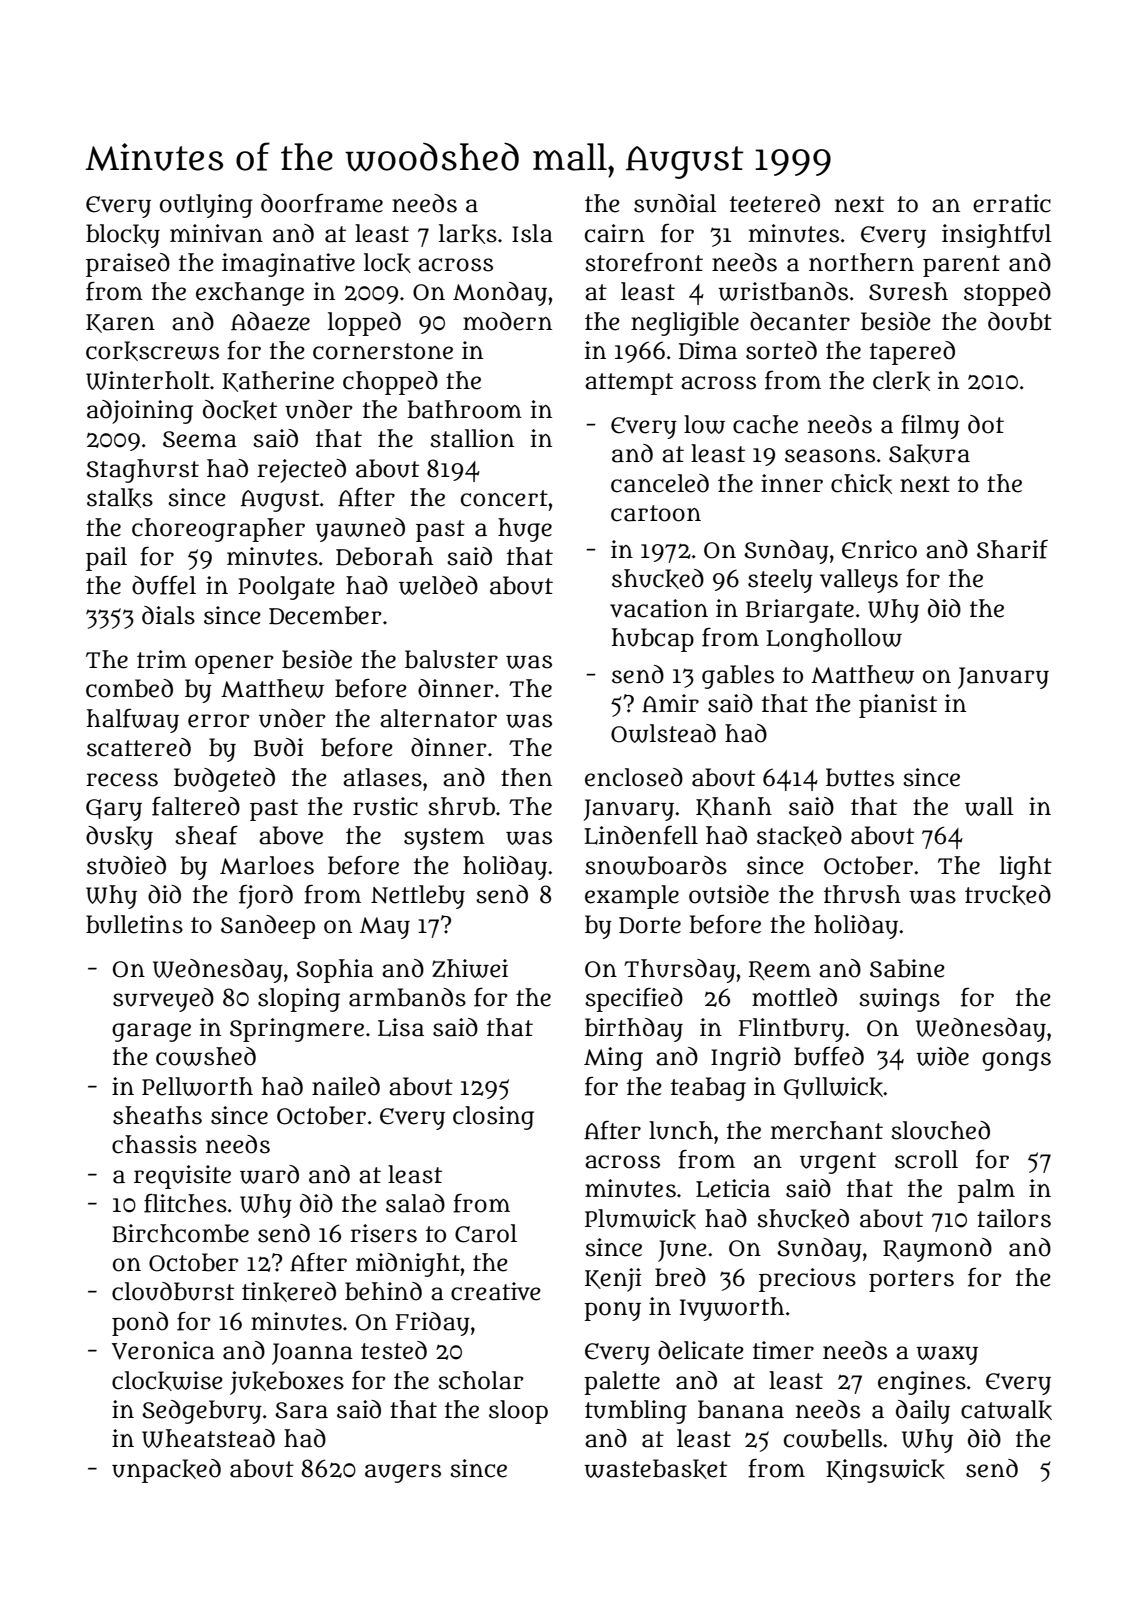 The image size is (1137, 1608). Describe the element at coordinates (670, 703) in the screenshot. I see `Amir` at that location.
